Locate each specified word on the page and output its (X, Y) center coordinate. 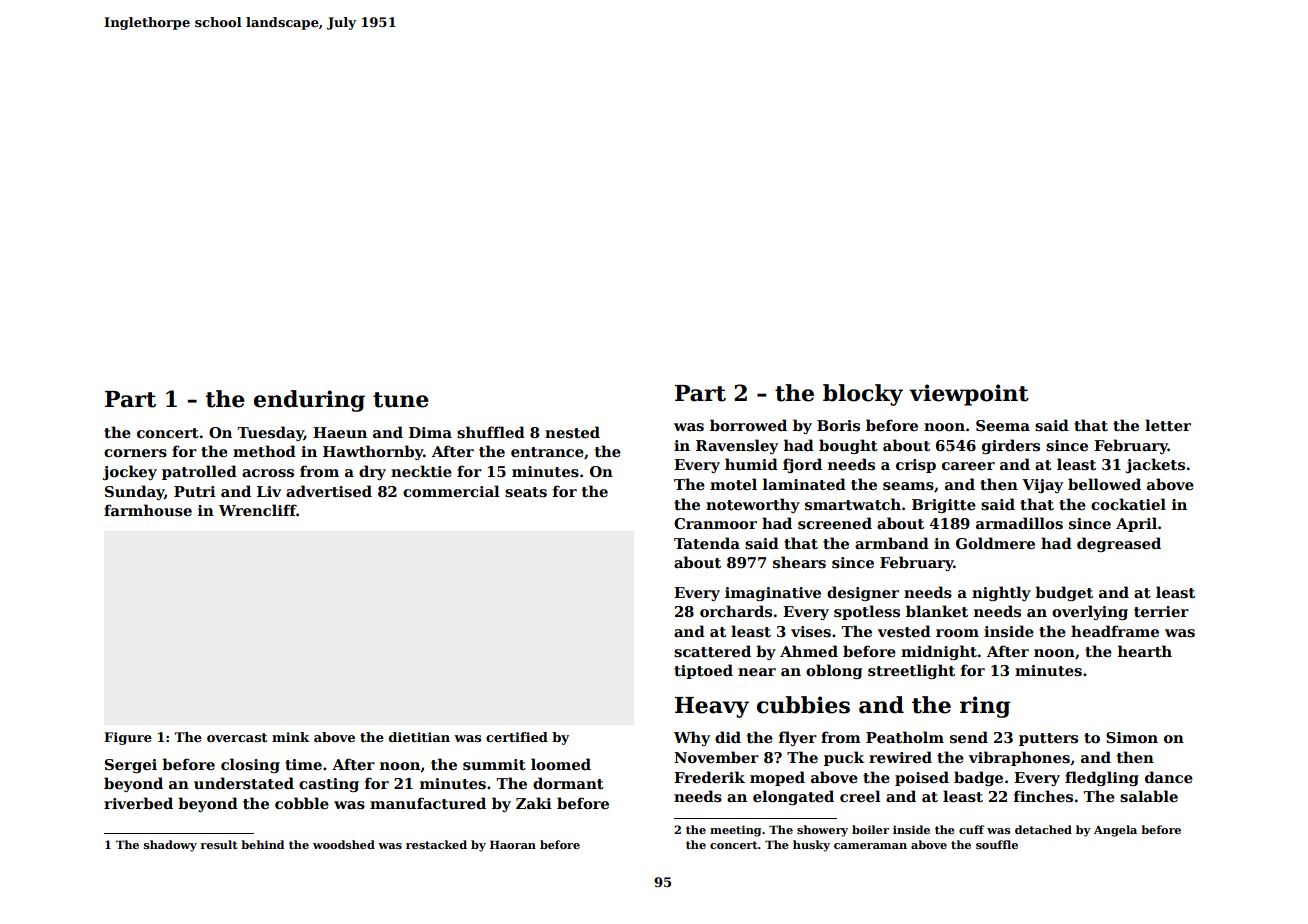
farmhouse (148, 510)
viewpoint (969, 395)
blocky (863, 395)
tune (401, 400)
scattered (712, 651)
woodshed (344, 844)
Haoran (513, 844)
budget (1064, 593)
